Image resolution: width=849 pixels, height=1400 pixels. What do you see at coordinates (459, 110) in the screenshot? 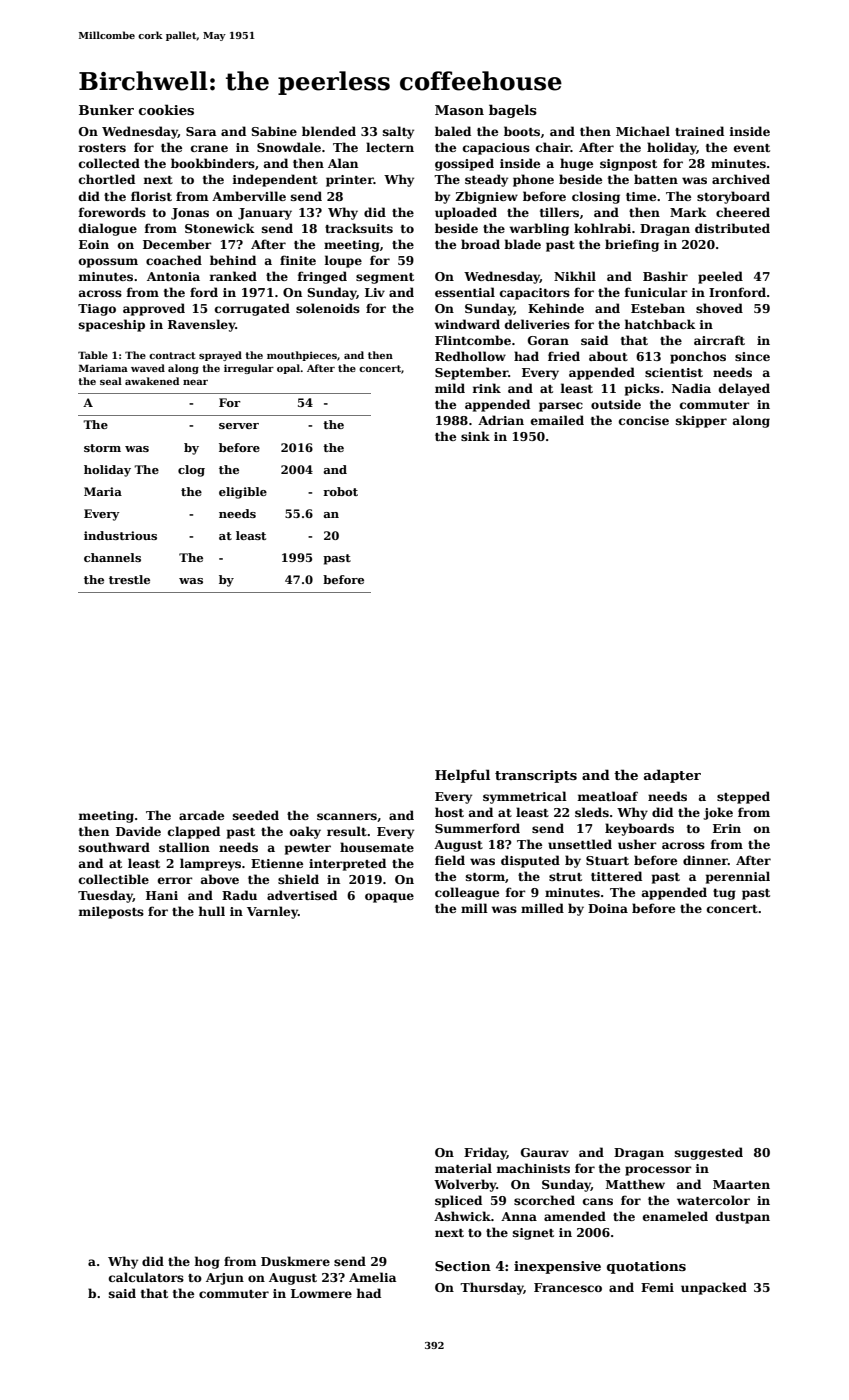
I see `Mason` at bounding box center [459, 110].
